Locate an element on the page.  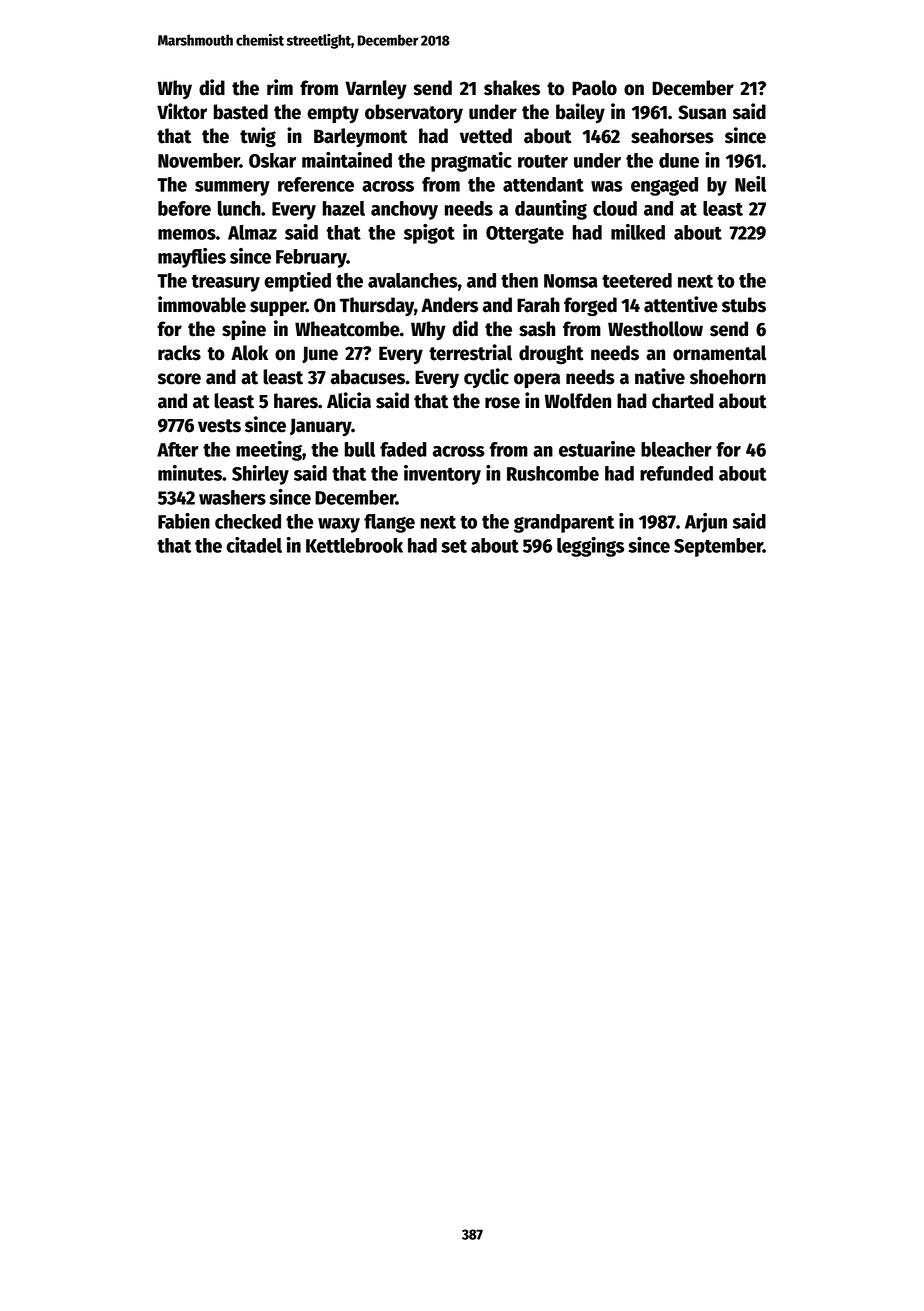
rim is located at coordinates (280, 87).
